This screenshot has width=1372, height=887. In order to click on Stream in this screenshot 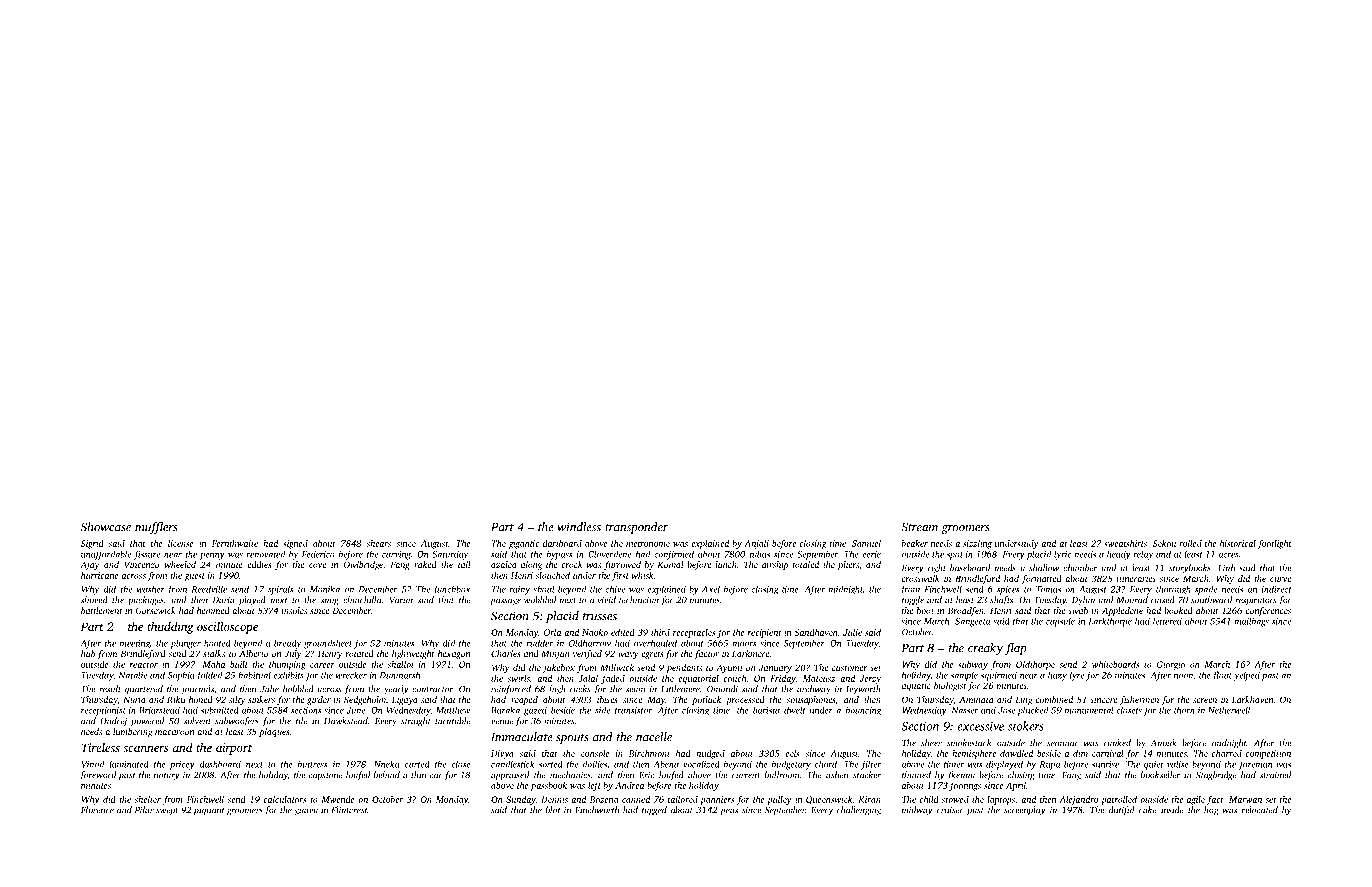, I will do `click(919, 527)`.
